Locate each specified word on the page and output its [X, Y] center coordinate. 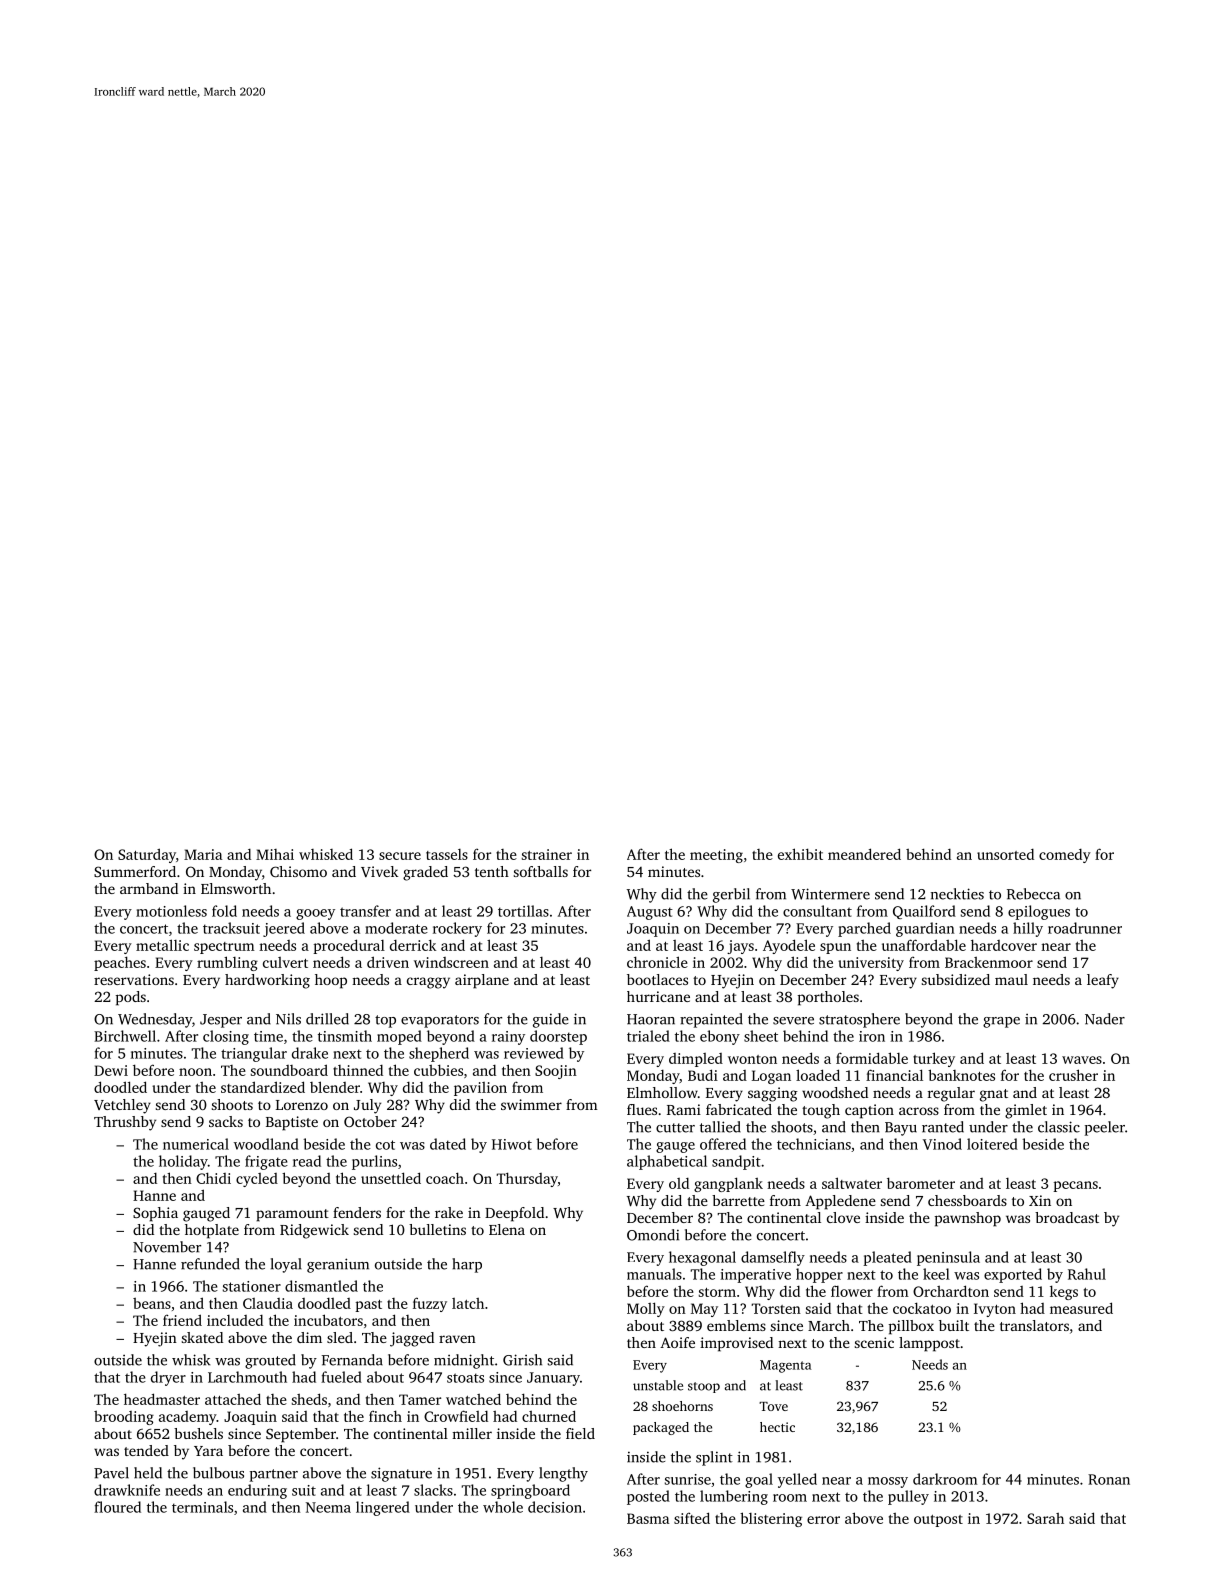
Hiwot [512, 1144]
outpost [938, 1521]
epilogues [1039, 912]
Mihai [275, 854]
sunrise [688, 1479]
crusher [1073, 1075]
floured [117, 1507]
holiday [183, 1162]
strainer [547, 854]
